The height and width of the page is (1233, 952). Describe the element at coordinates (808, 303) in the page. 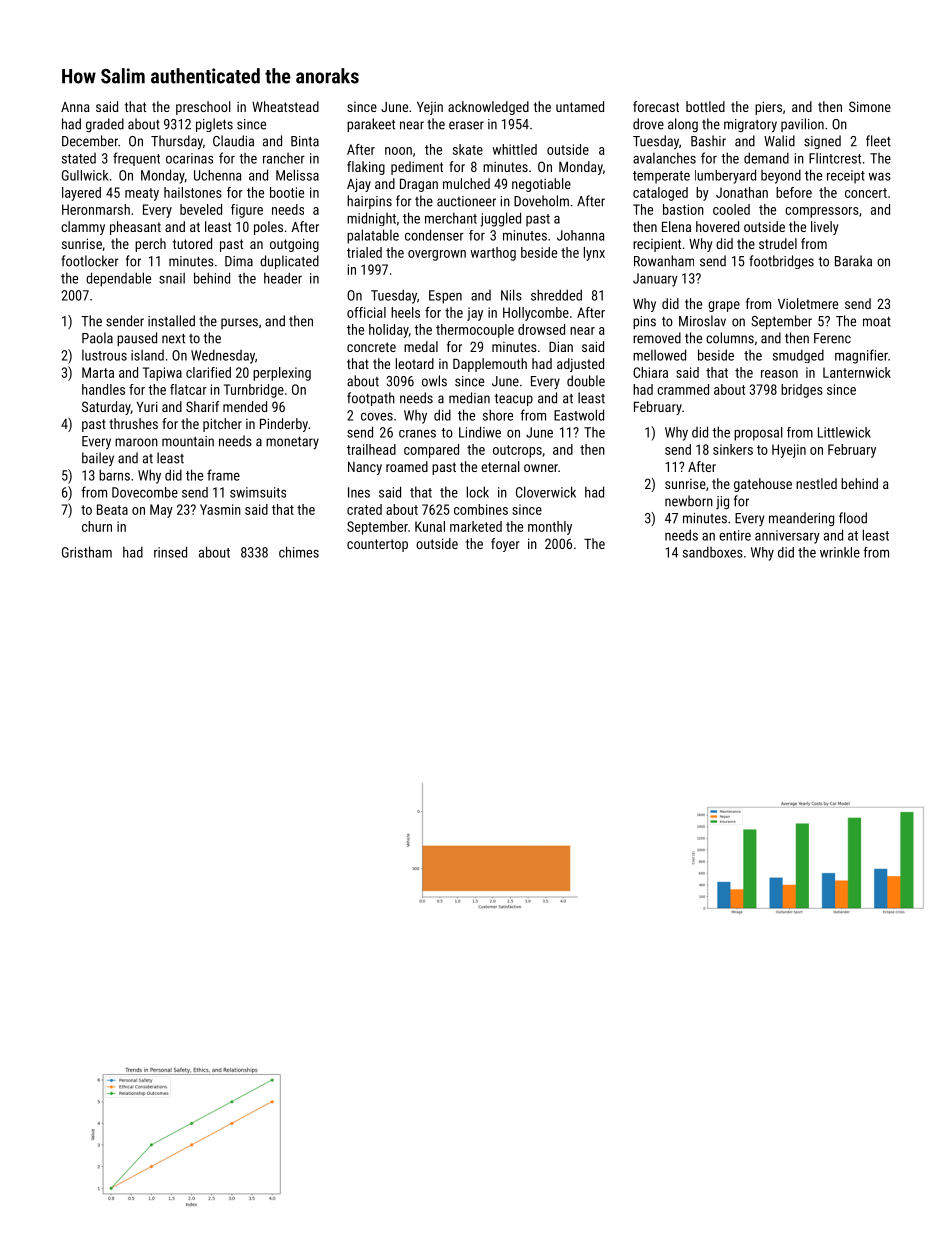

I see `Violetmere` at that location.
